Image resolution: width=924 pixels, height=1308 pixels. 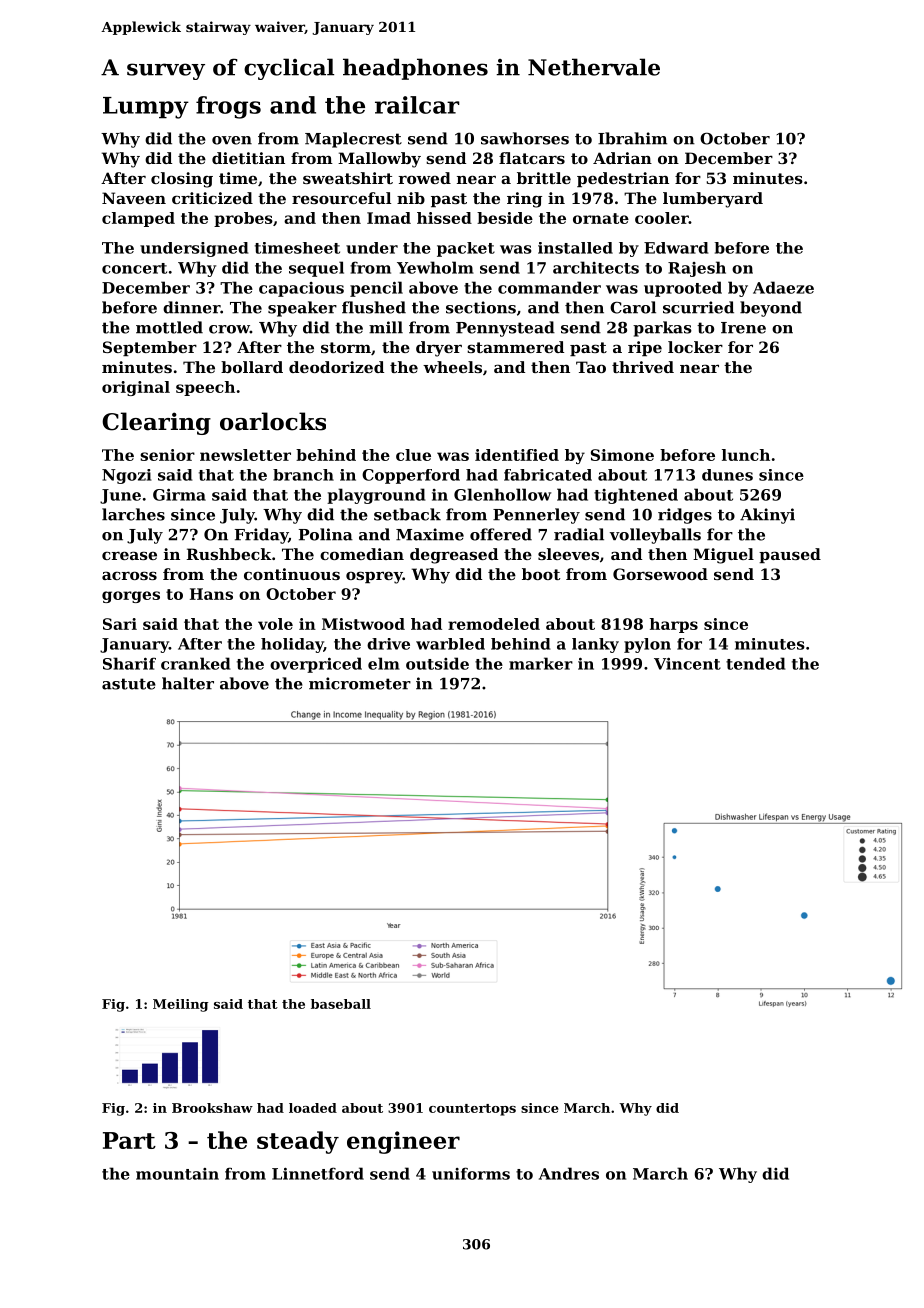 I want to click on mountain, so click(x=177, y=1174).
